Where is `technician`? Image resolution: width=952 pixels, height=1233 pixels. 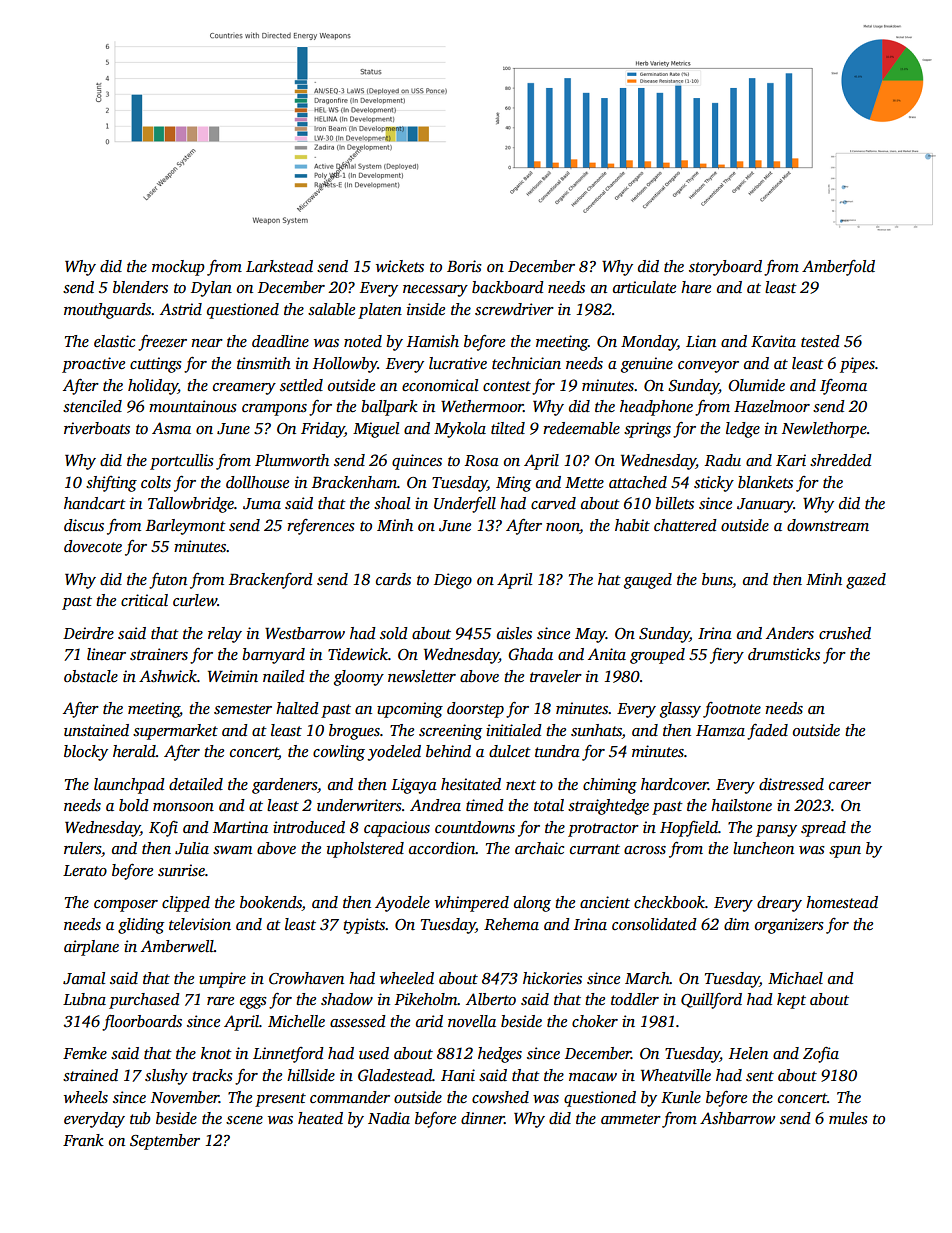
technician is located at coordinates (526, 363).
